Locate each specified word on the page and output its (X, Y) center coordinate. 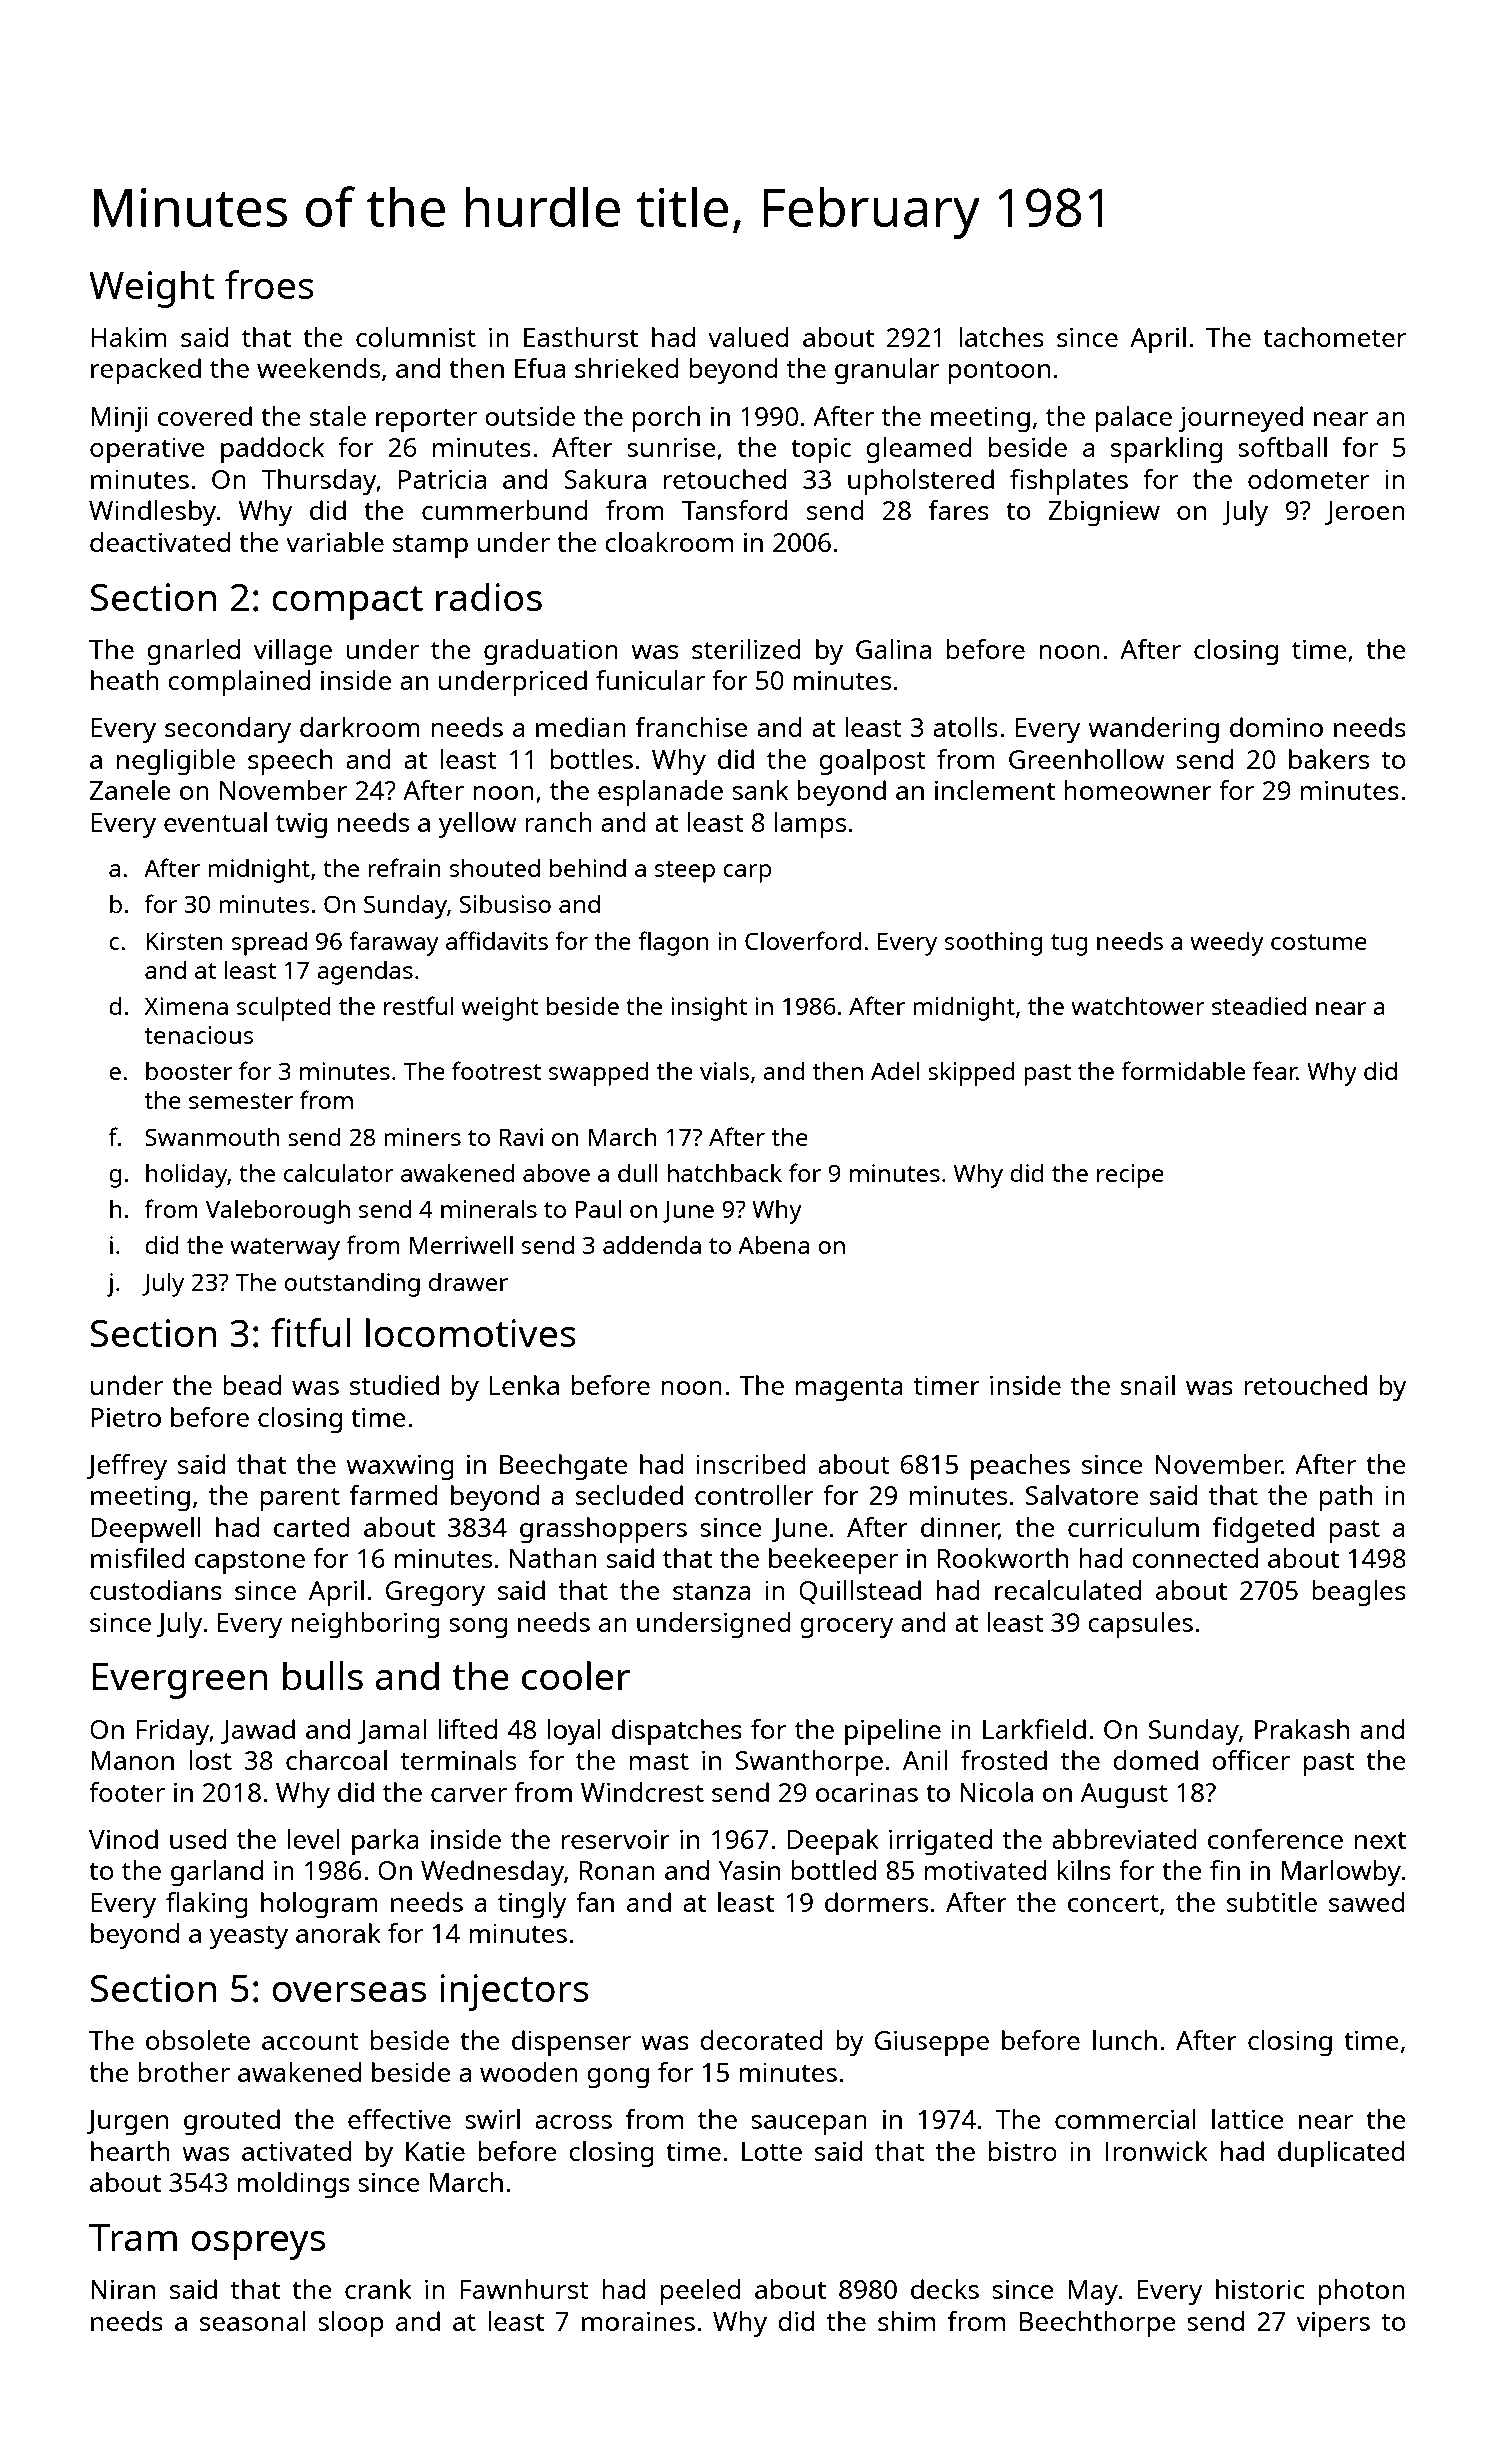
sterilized (746, 649)
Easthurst (581, 337)
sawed (1367, 1902)
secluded (629, 1495)
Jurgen (127, 2122)
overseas (349, 1992)
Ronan (617, 1870)
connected (1195, 1558)
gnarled (193, 652)
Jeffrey (127, 1467)
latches (1001, 337)
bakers (1329, 759)
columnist (416, 337)
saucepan (809, 2125)
